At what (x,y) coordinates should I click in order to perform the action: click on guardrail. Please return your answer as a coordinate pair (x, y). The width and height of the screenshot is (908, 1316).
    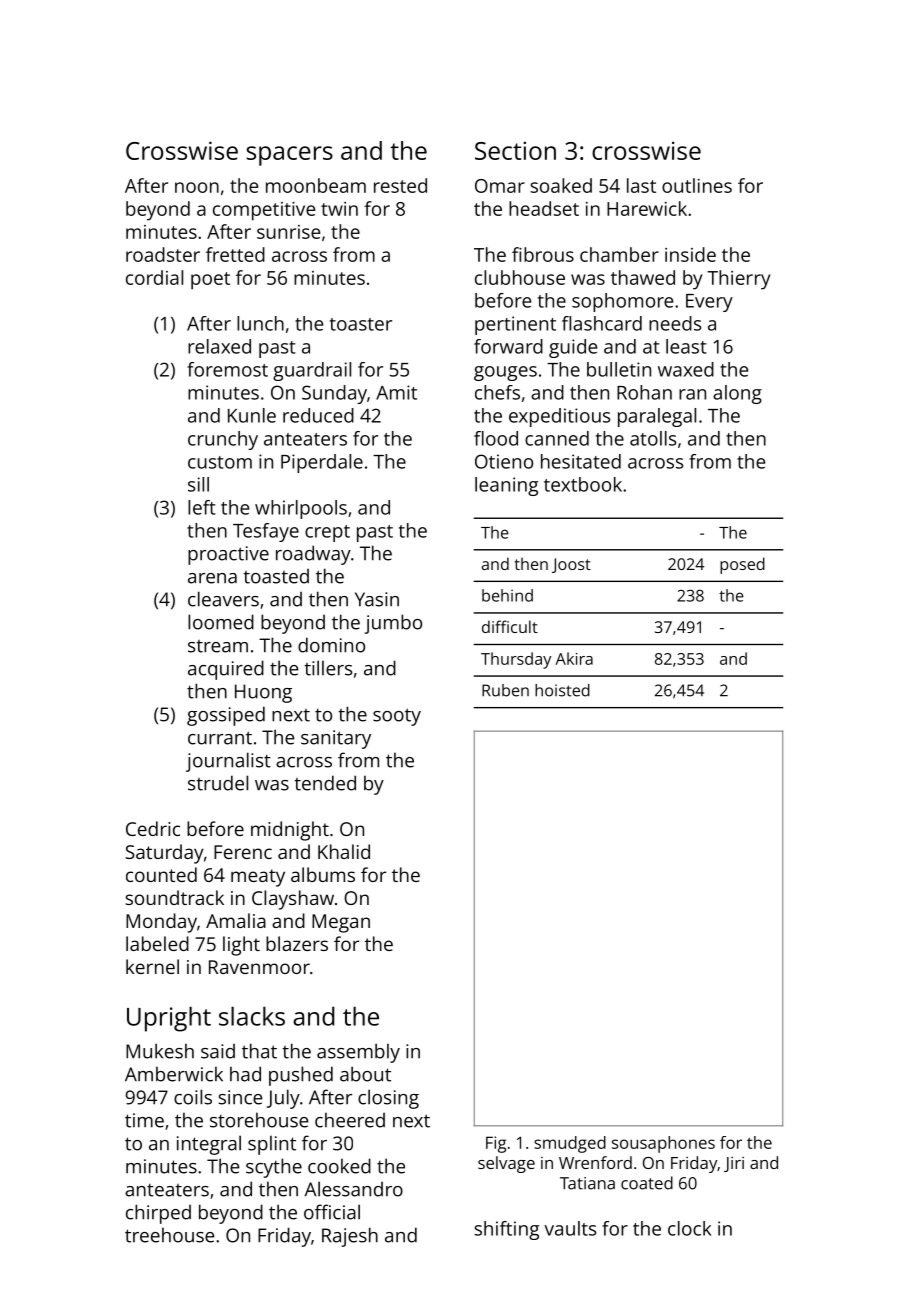
    Looking at the image, I should click on (312, 371).
